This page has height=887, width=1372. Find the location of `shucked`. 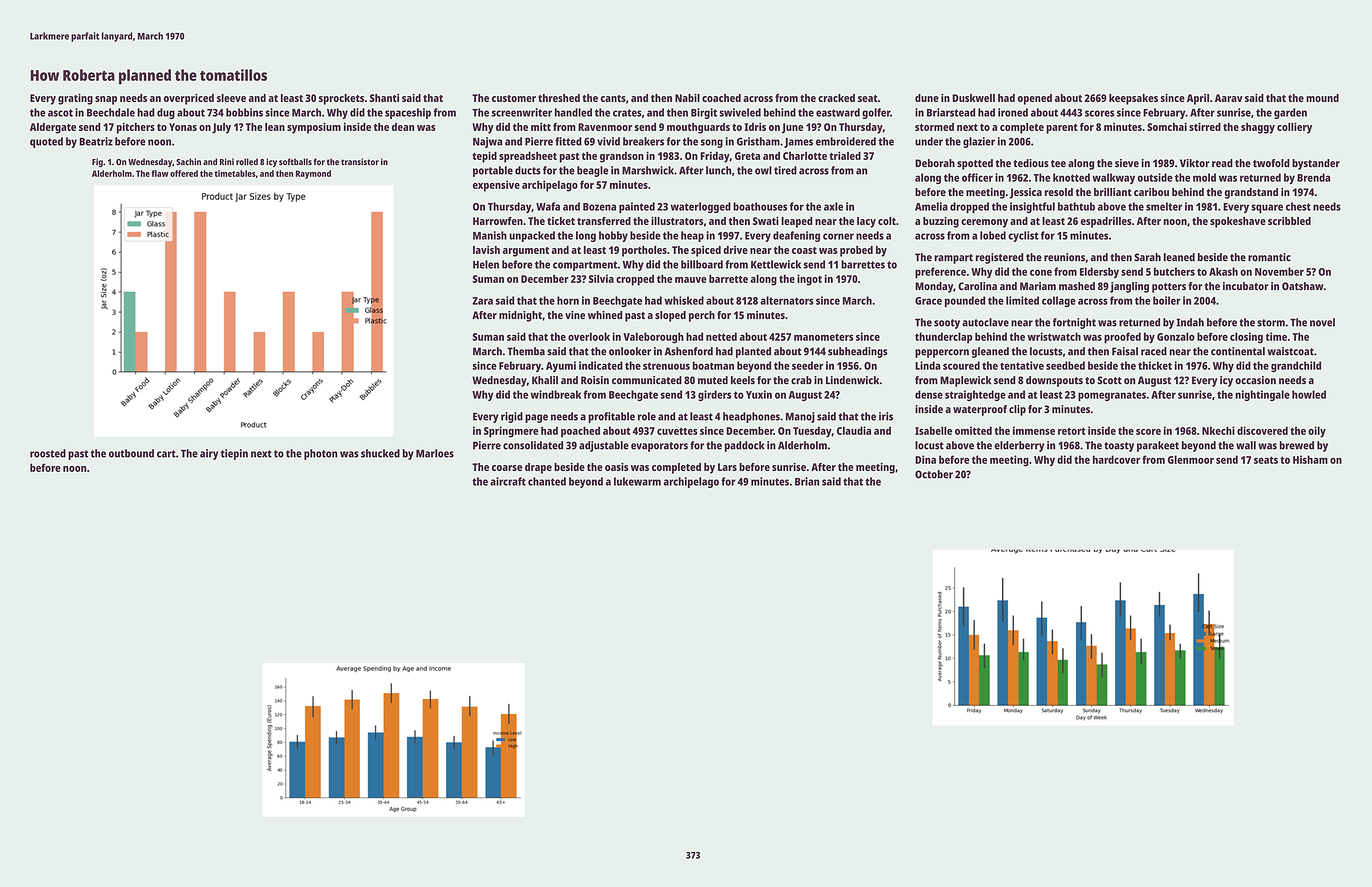

shucked is located at coordinates (380, 453).
